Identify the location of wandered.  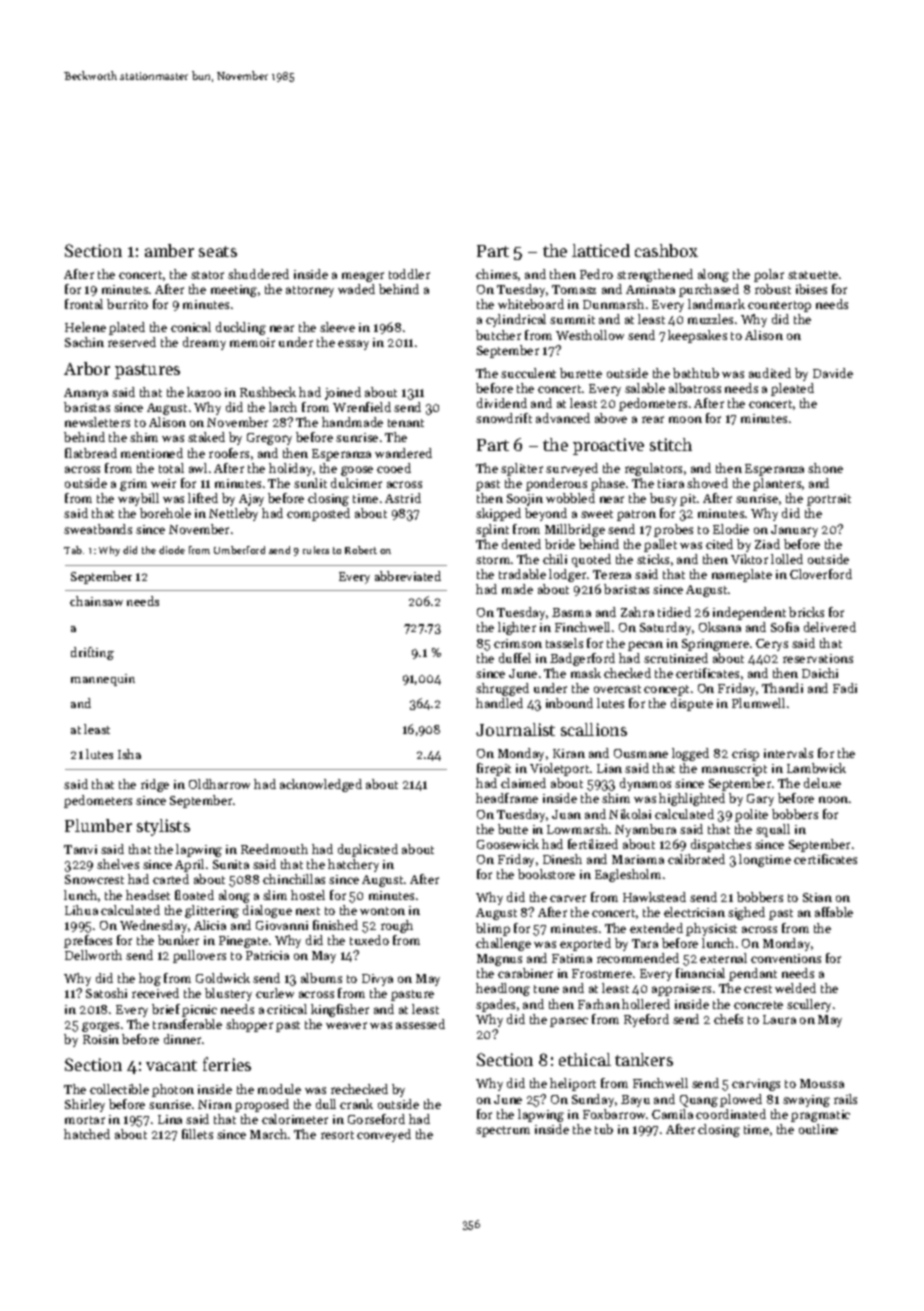
(403, 453).
